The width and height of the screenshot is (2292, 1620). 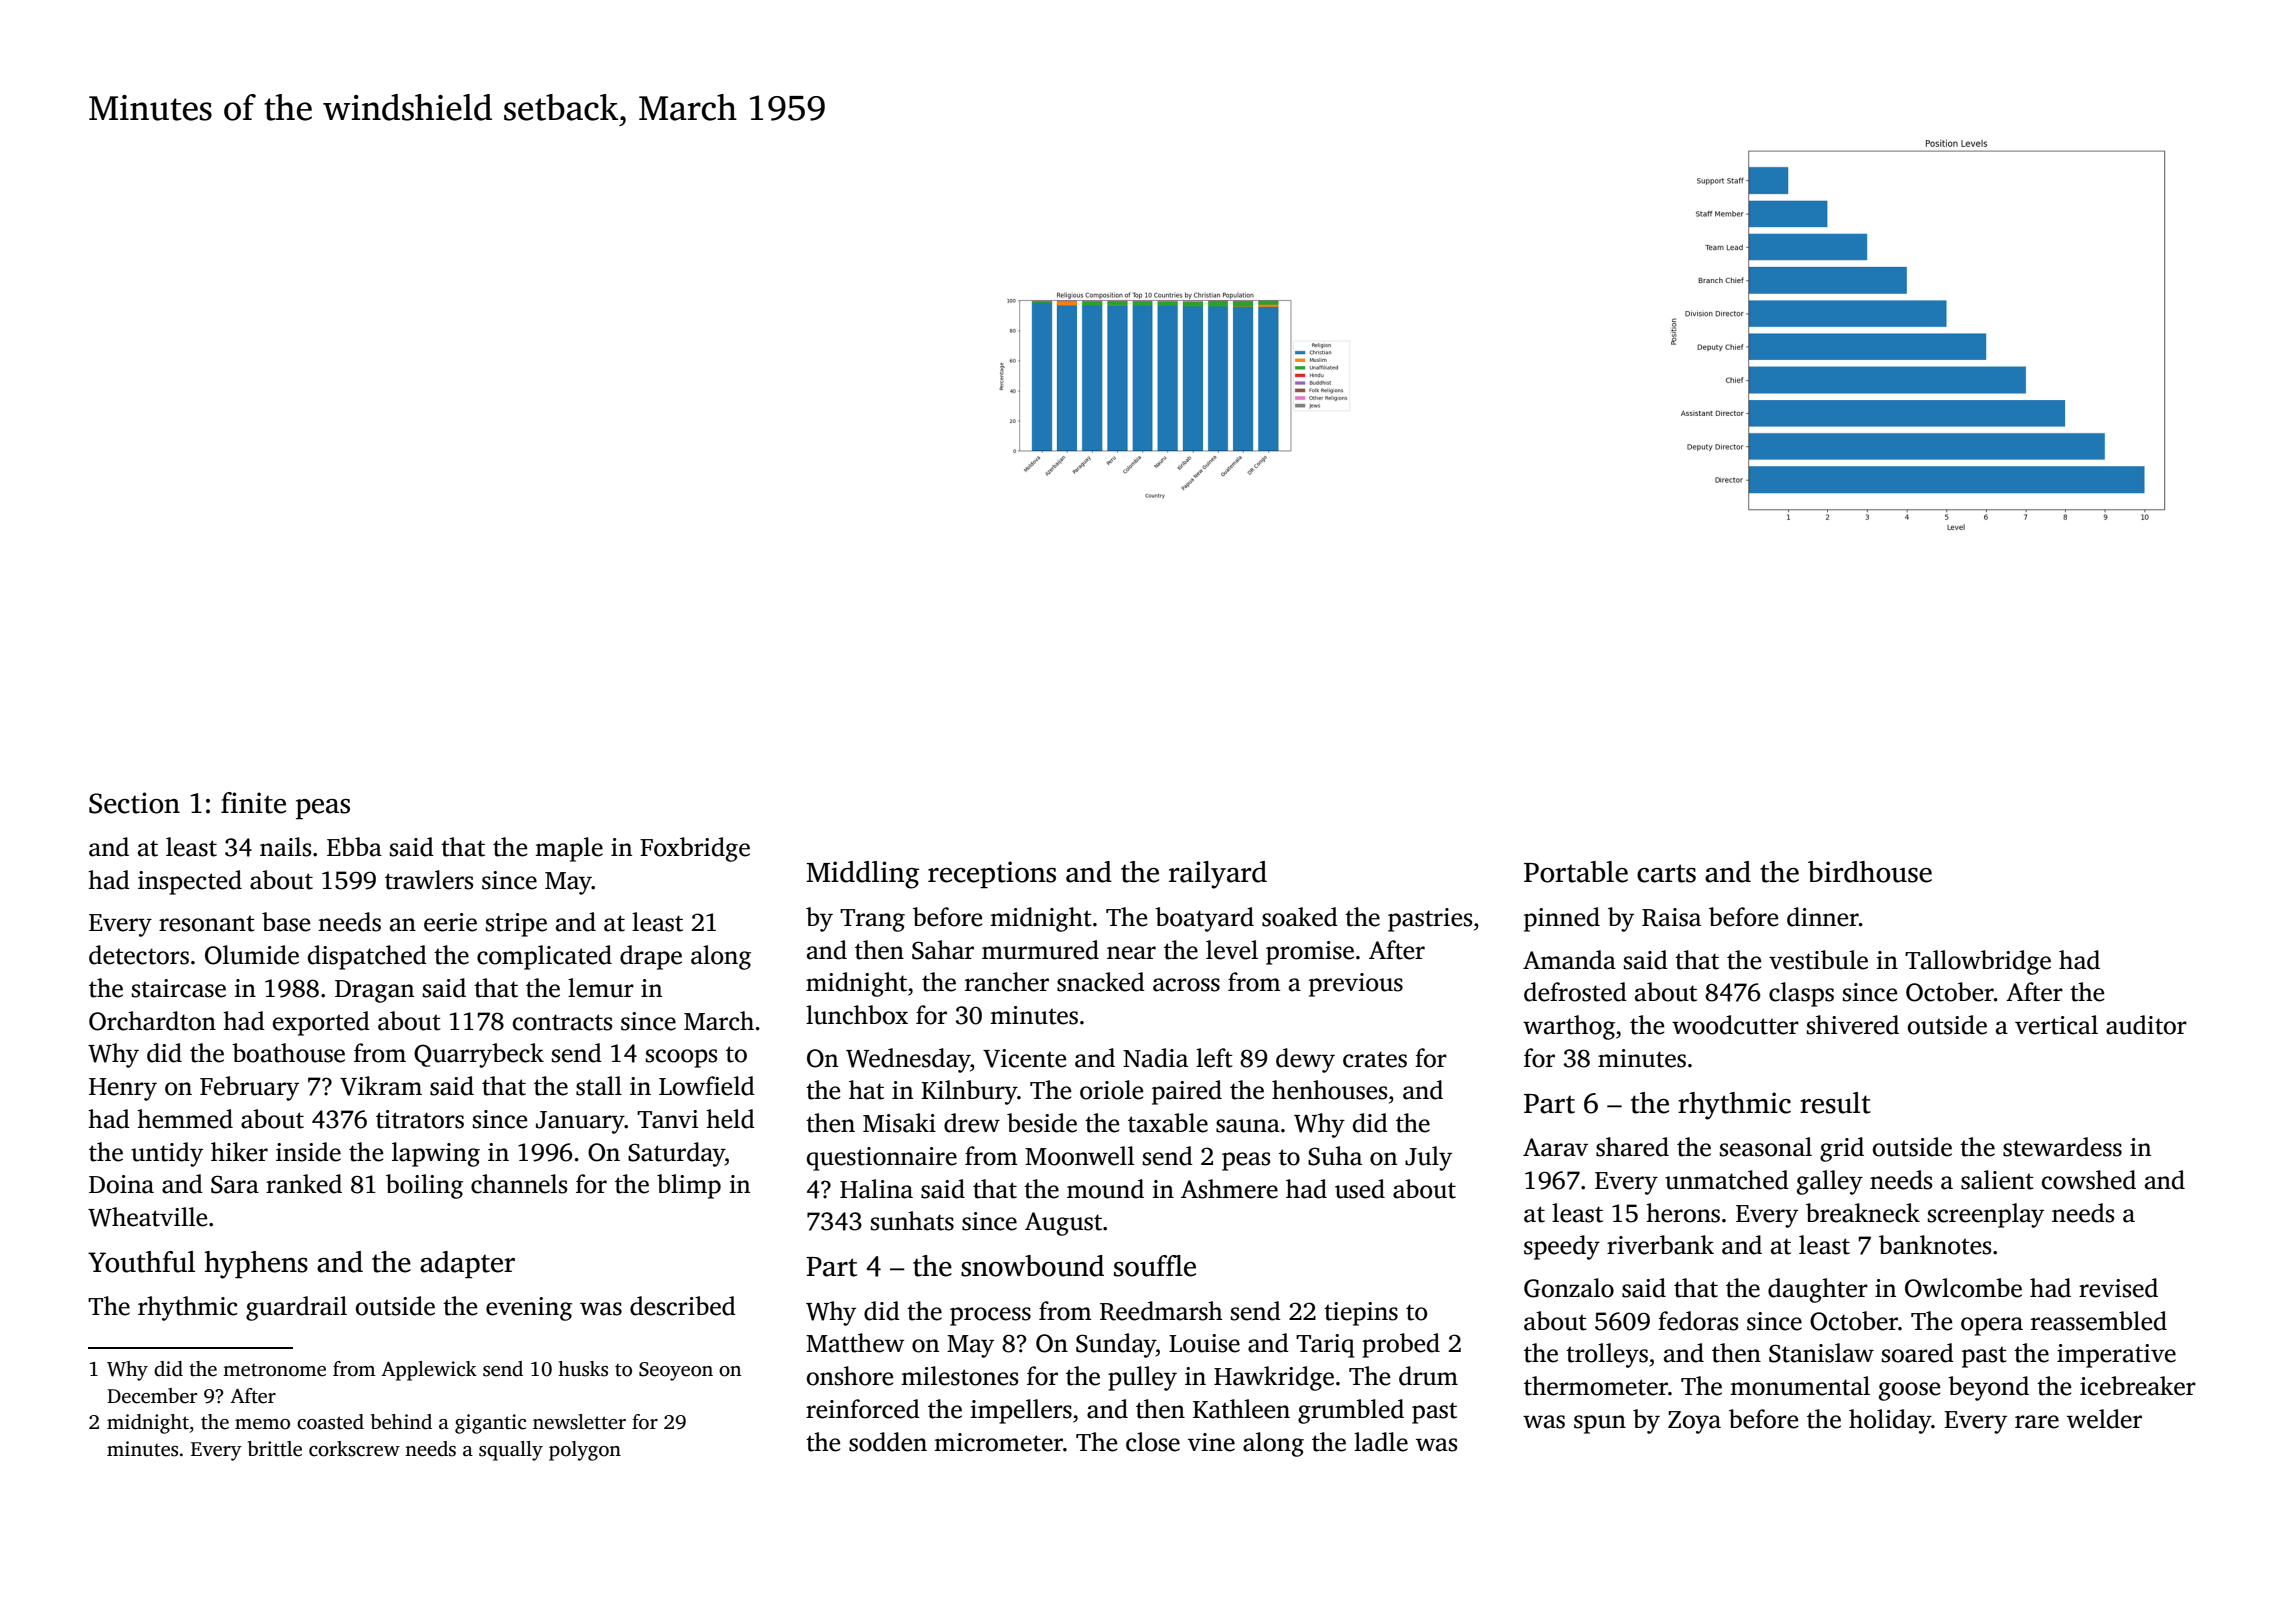 What do you see at coordinates (1842, 1149) in the screenshot?
I see `grid` at bounding box center [1842, 1149].
